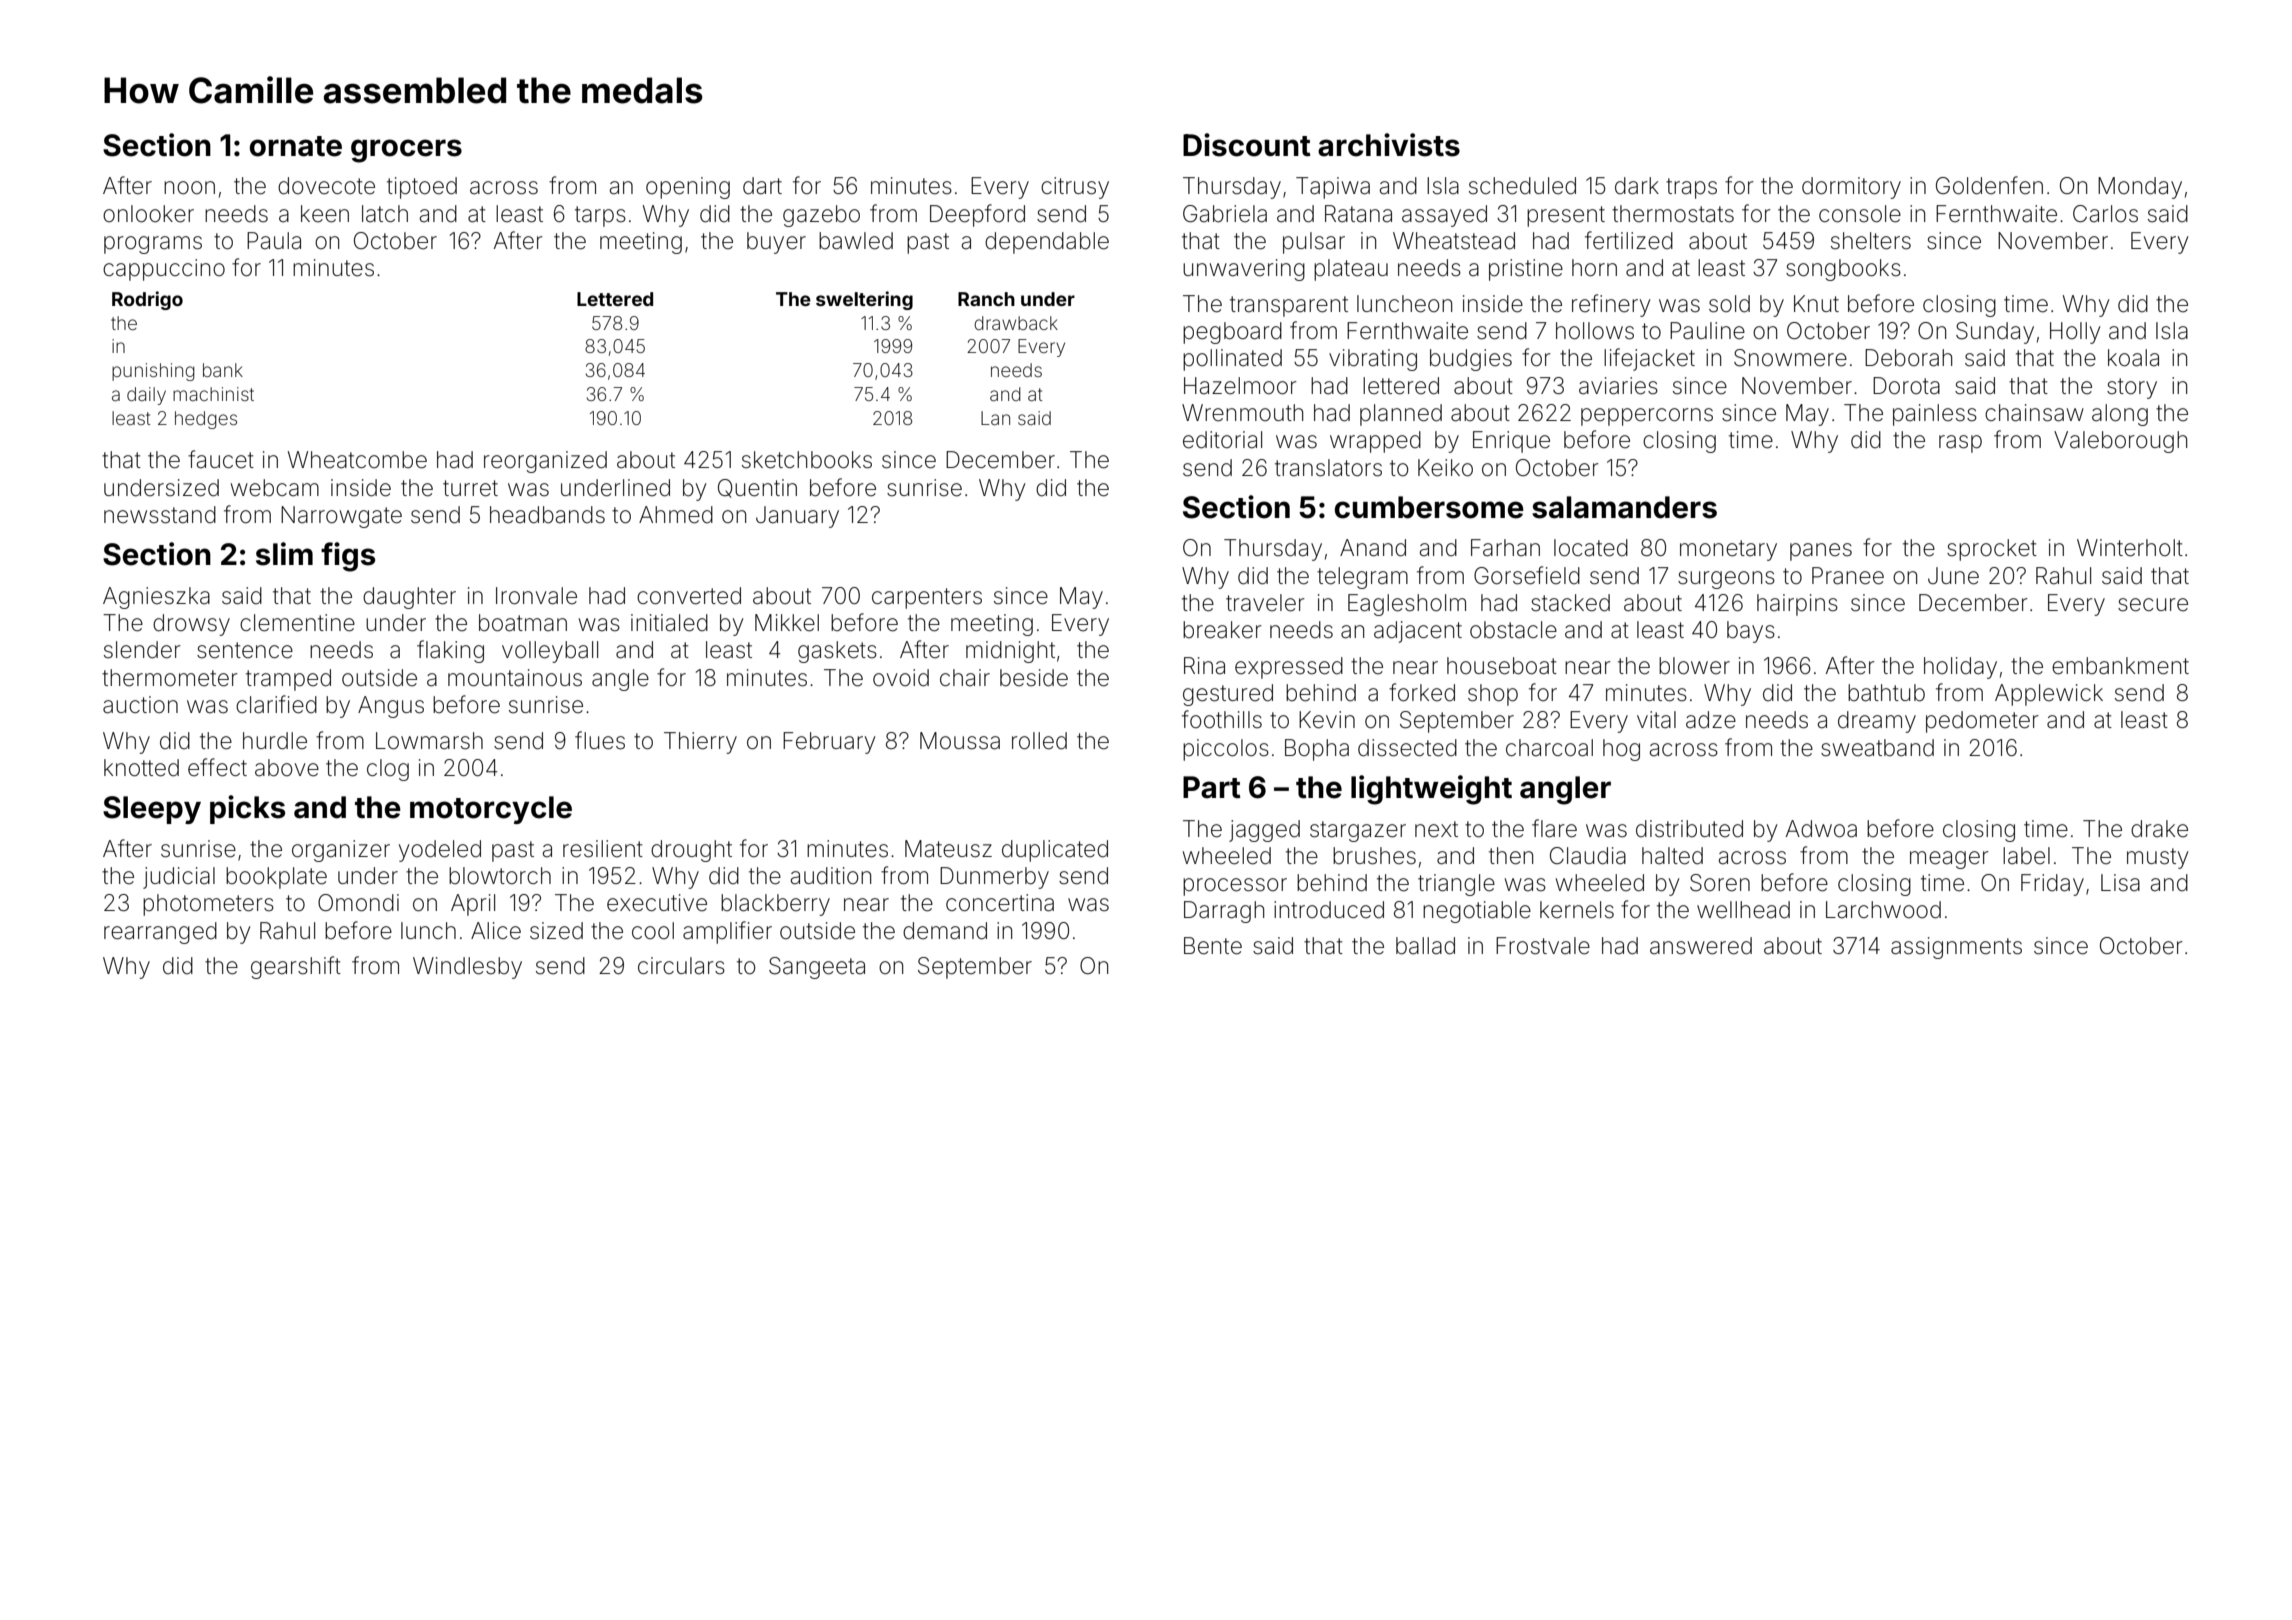  Describe the element at coordinates (296, 146) in the screenshot. I see `ornate` at that location.
